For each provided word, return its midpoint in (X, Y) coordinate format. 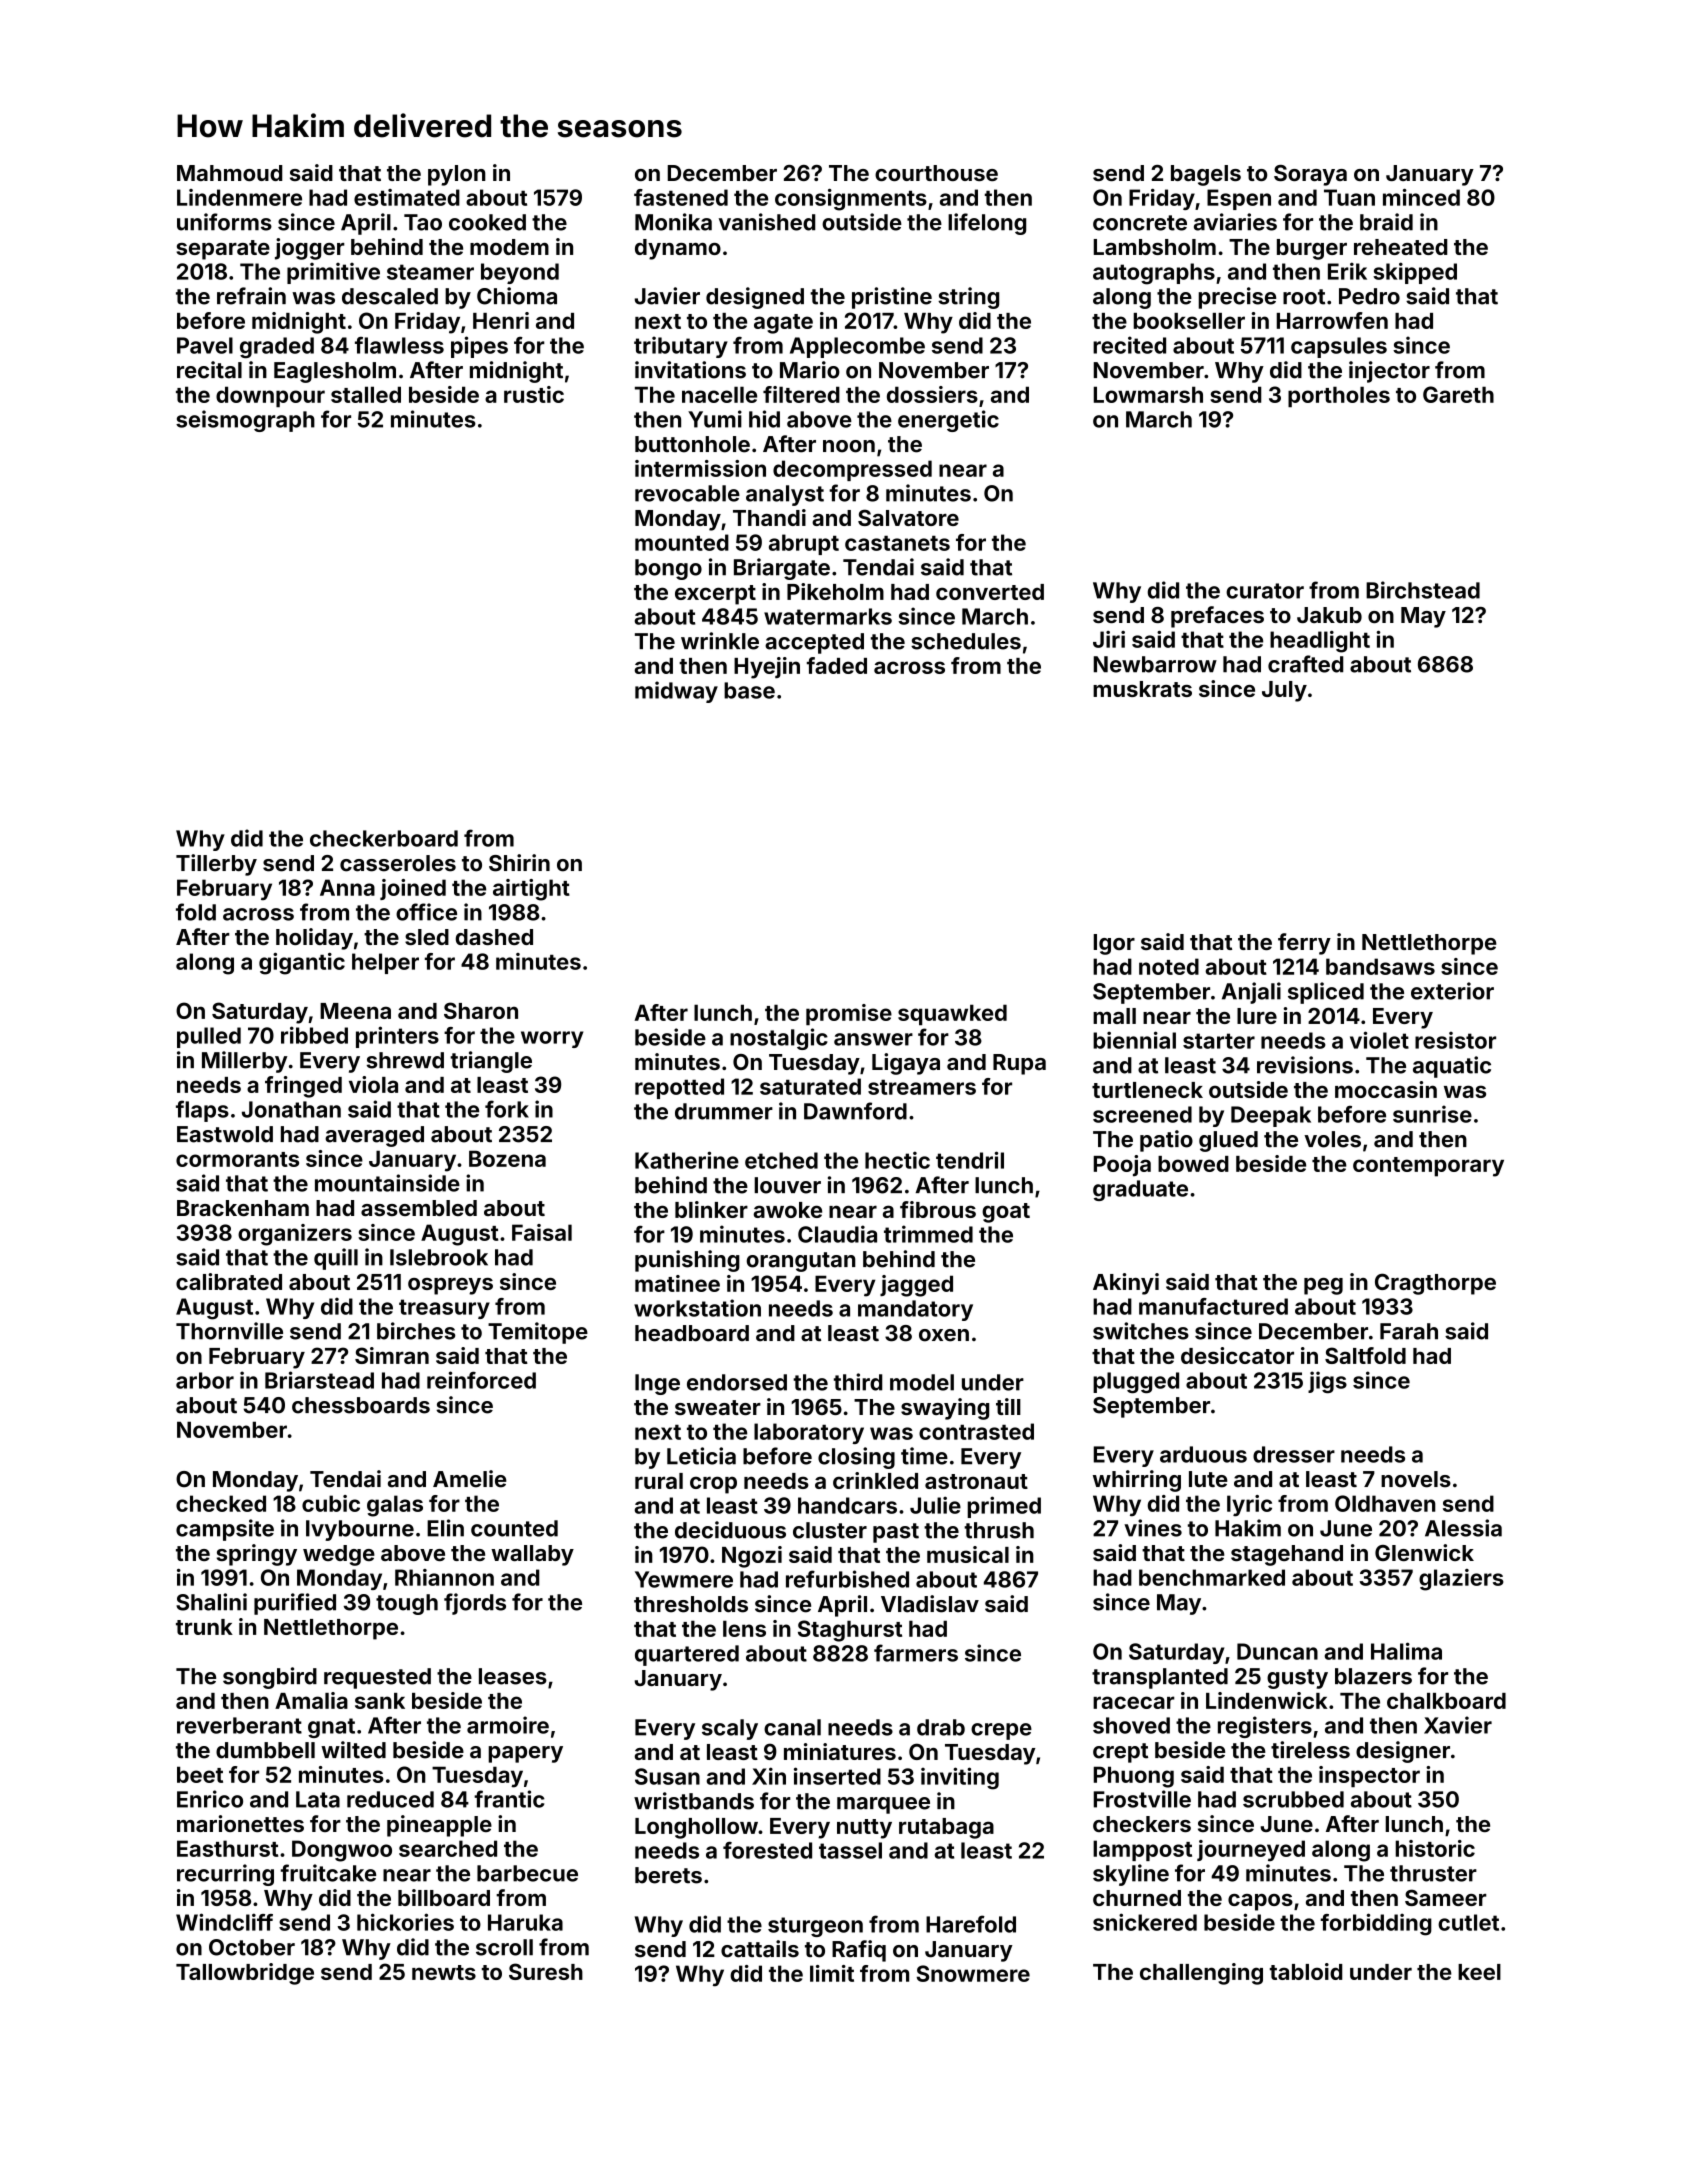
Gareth (1458, 394)
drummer (724, 1111)
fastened (681, 197)
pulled (209, 1037)
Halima (1406, 1651)
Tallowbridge (245, 1974)
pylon (457, 175)
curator (1265, 591)
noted (1169, 966)
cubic (331, 1503)
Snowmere (973, 1973)
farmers (916, 1653)
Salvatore (908, 517)
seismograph (245, 421)
